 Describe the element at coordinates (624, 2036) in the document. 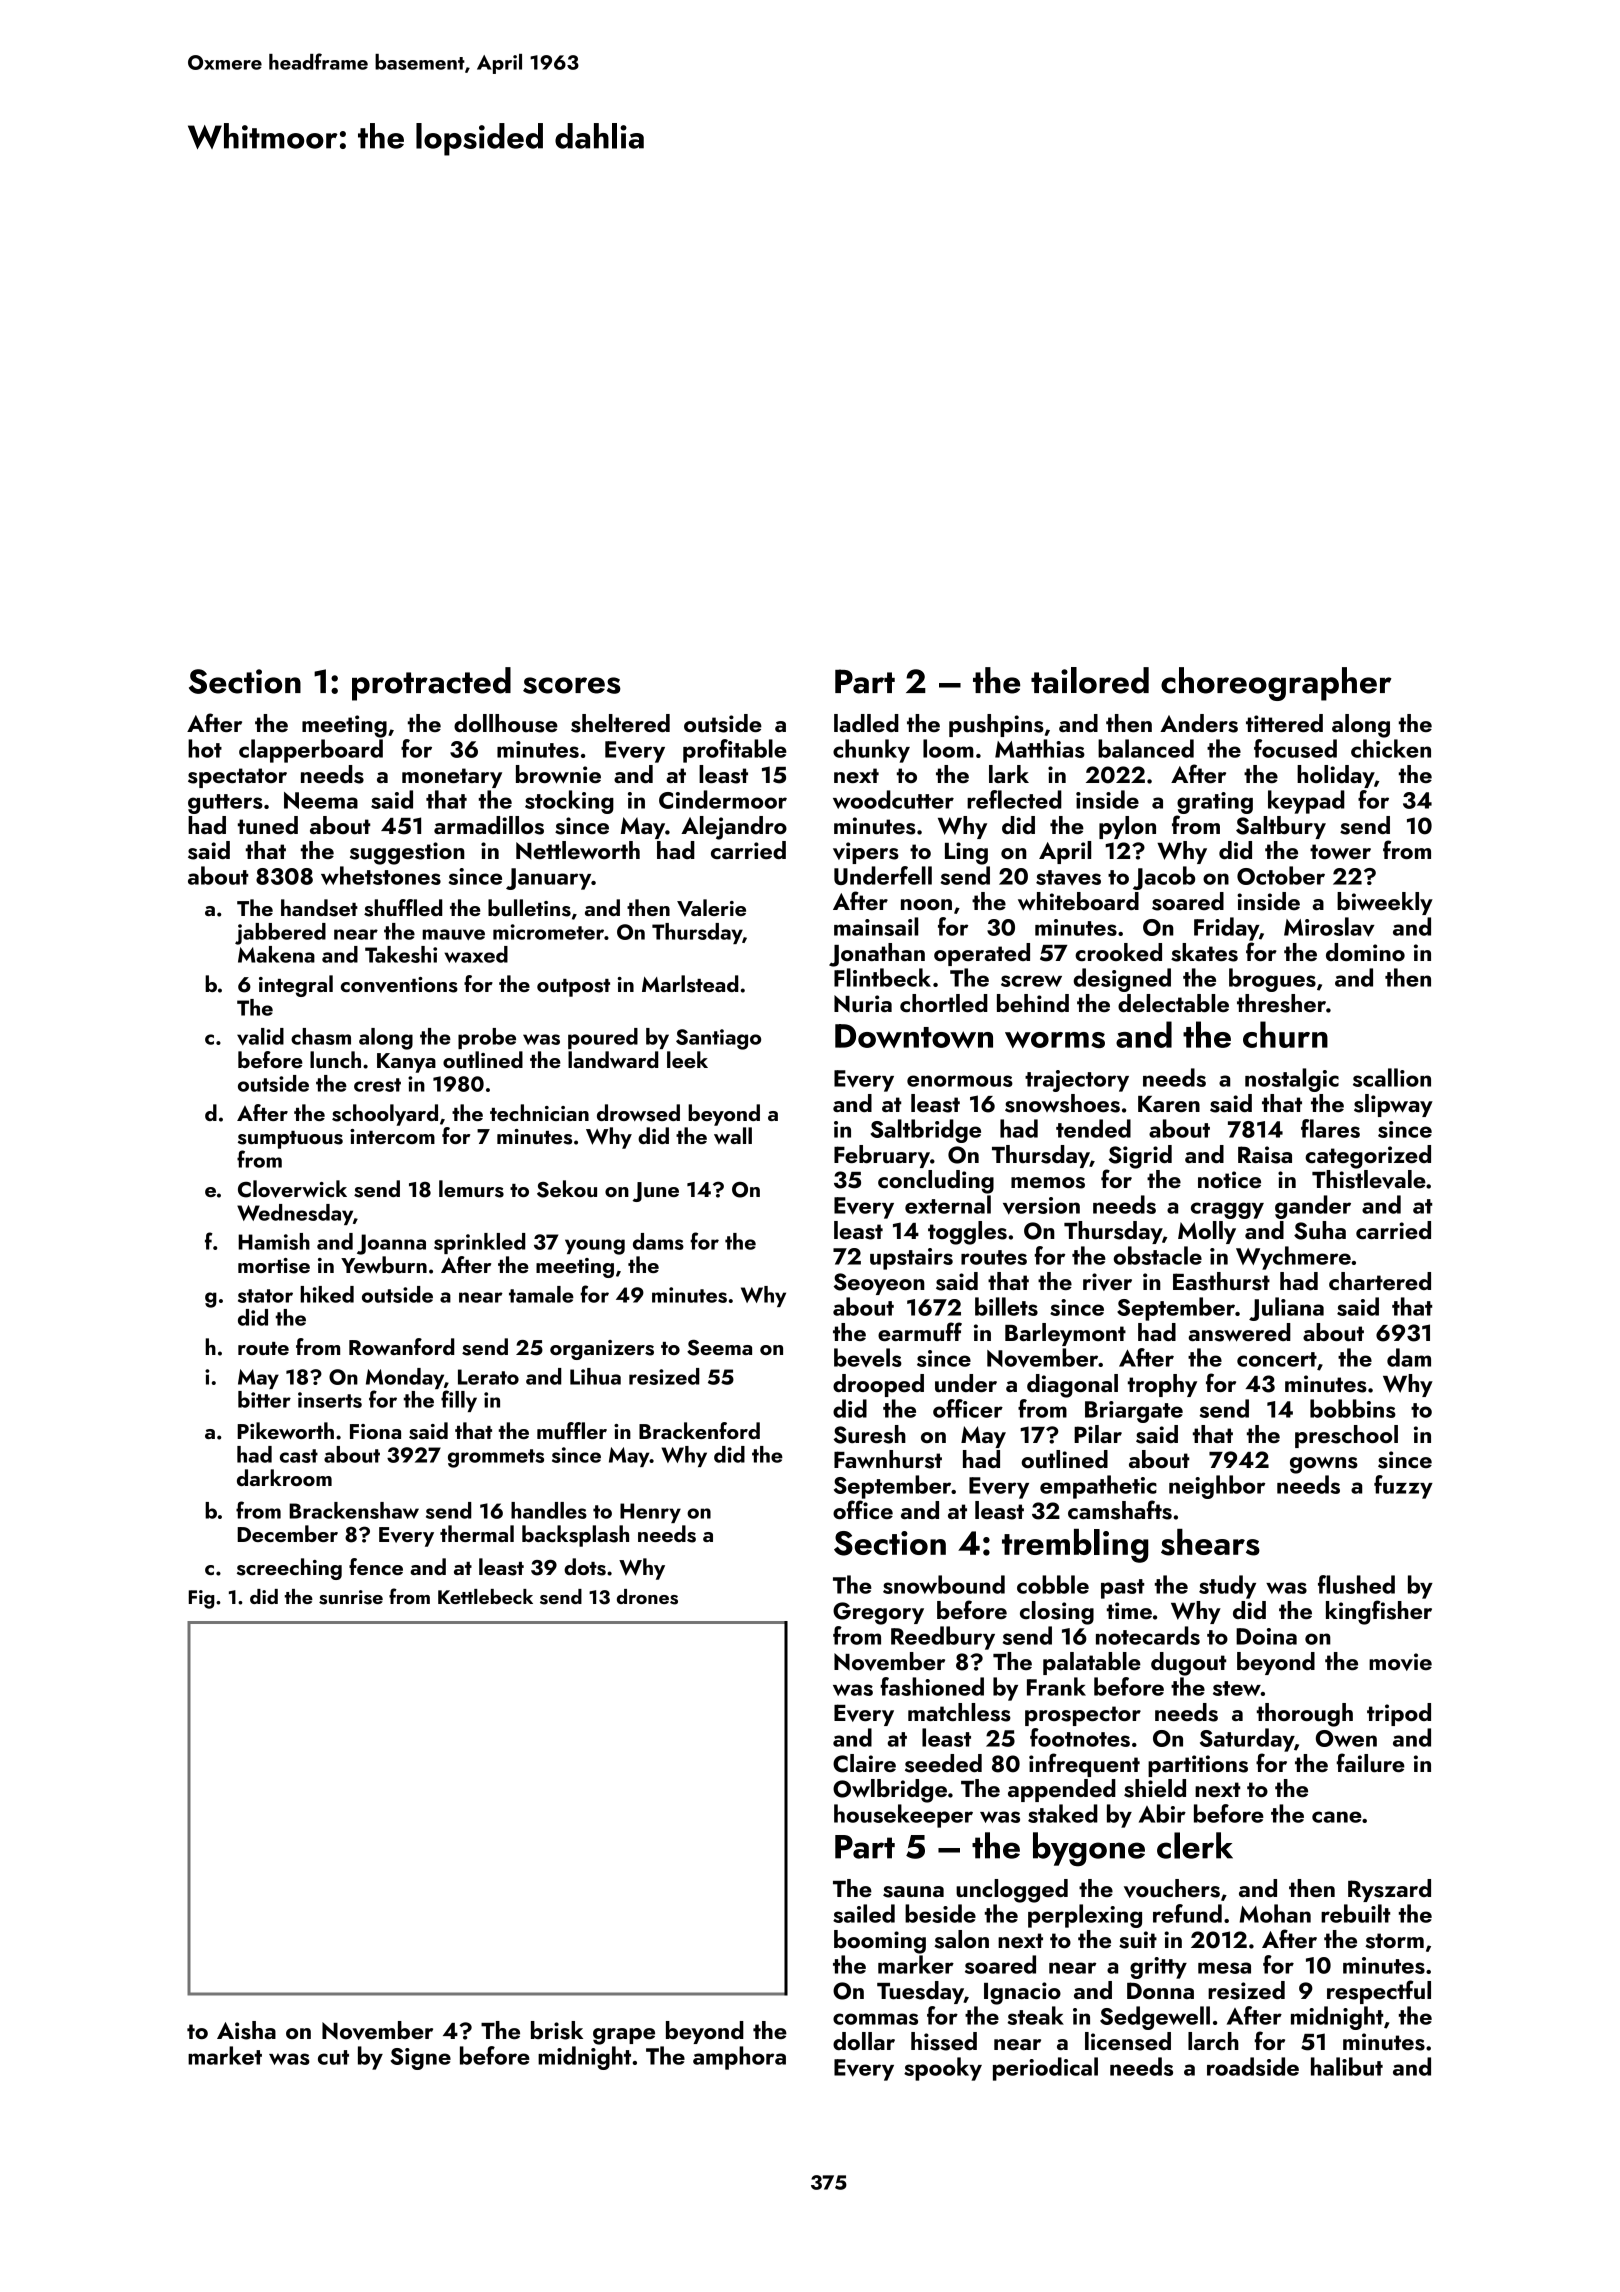

I see `grape` at that location.
